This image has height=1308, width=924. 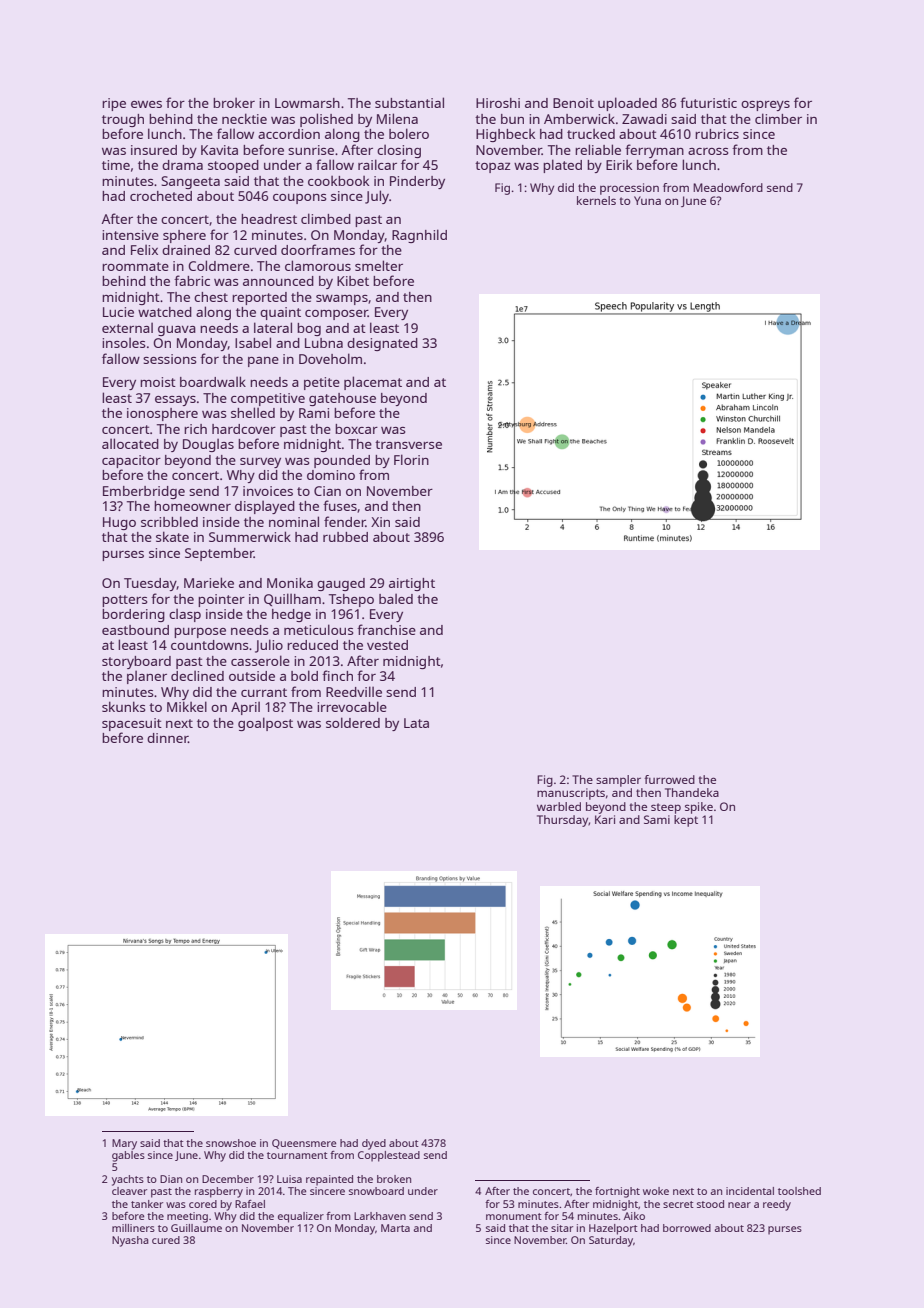 I want to click on snowshoe, so click(x=231, y=1143).
